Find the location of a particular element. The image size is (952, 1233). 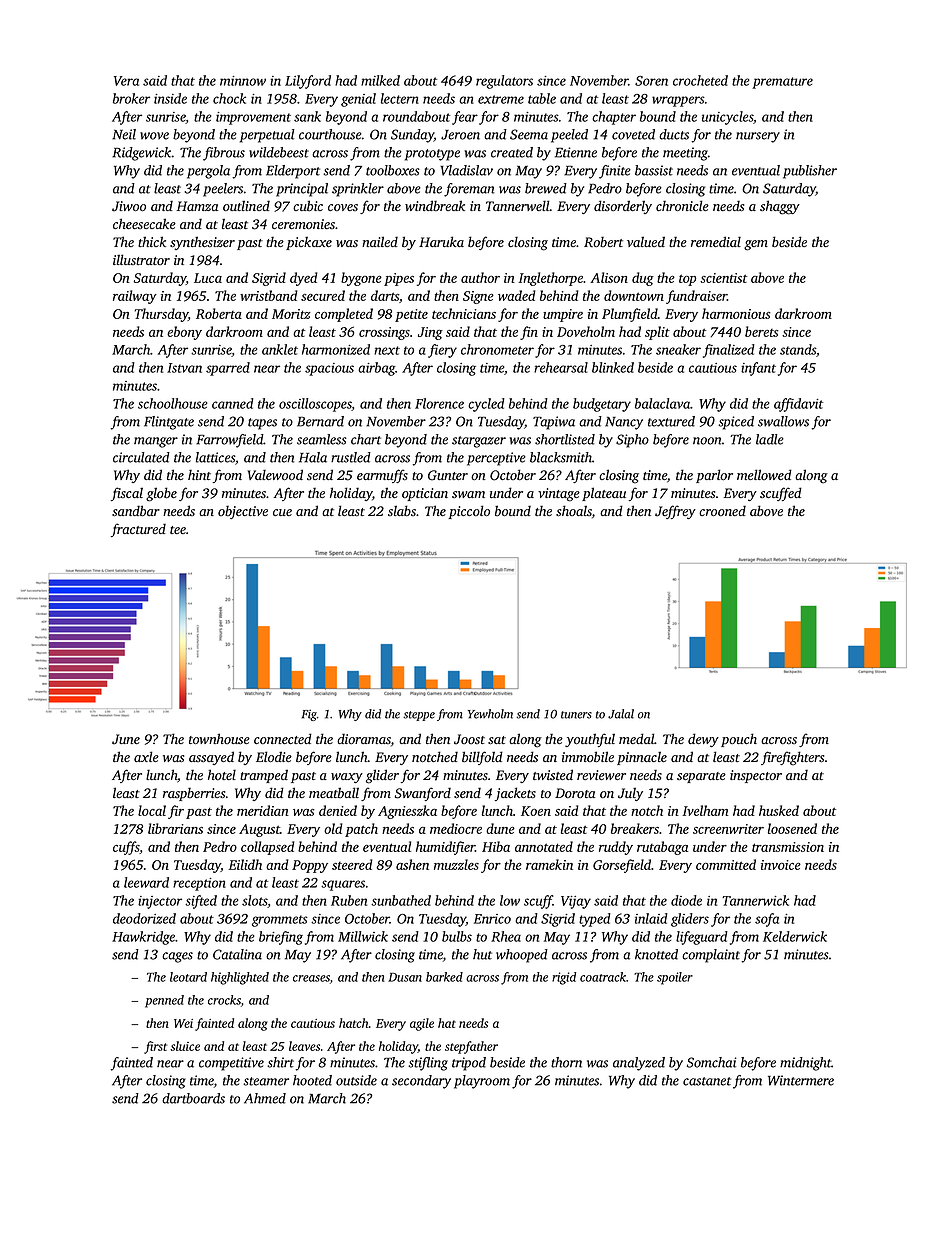

slabs is located at coordinates (402, 511).
